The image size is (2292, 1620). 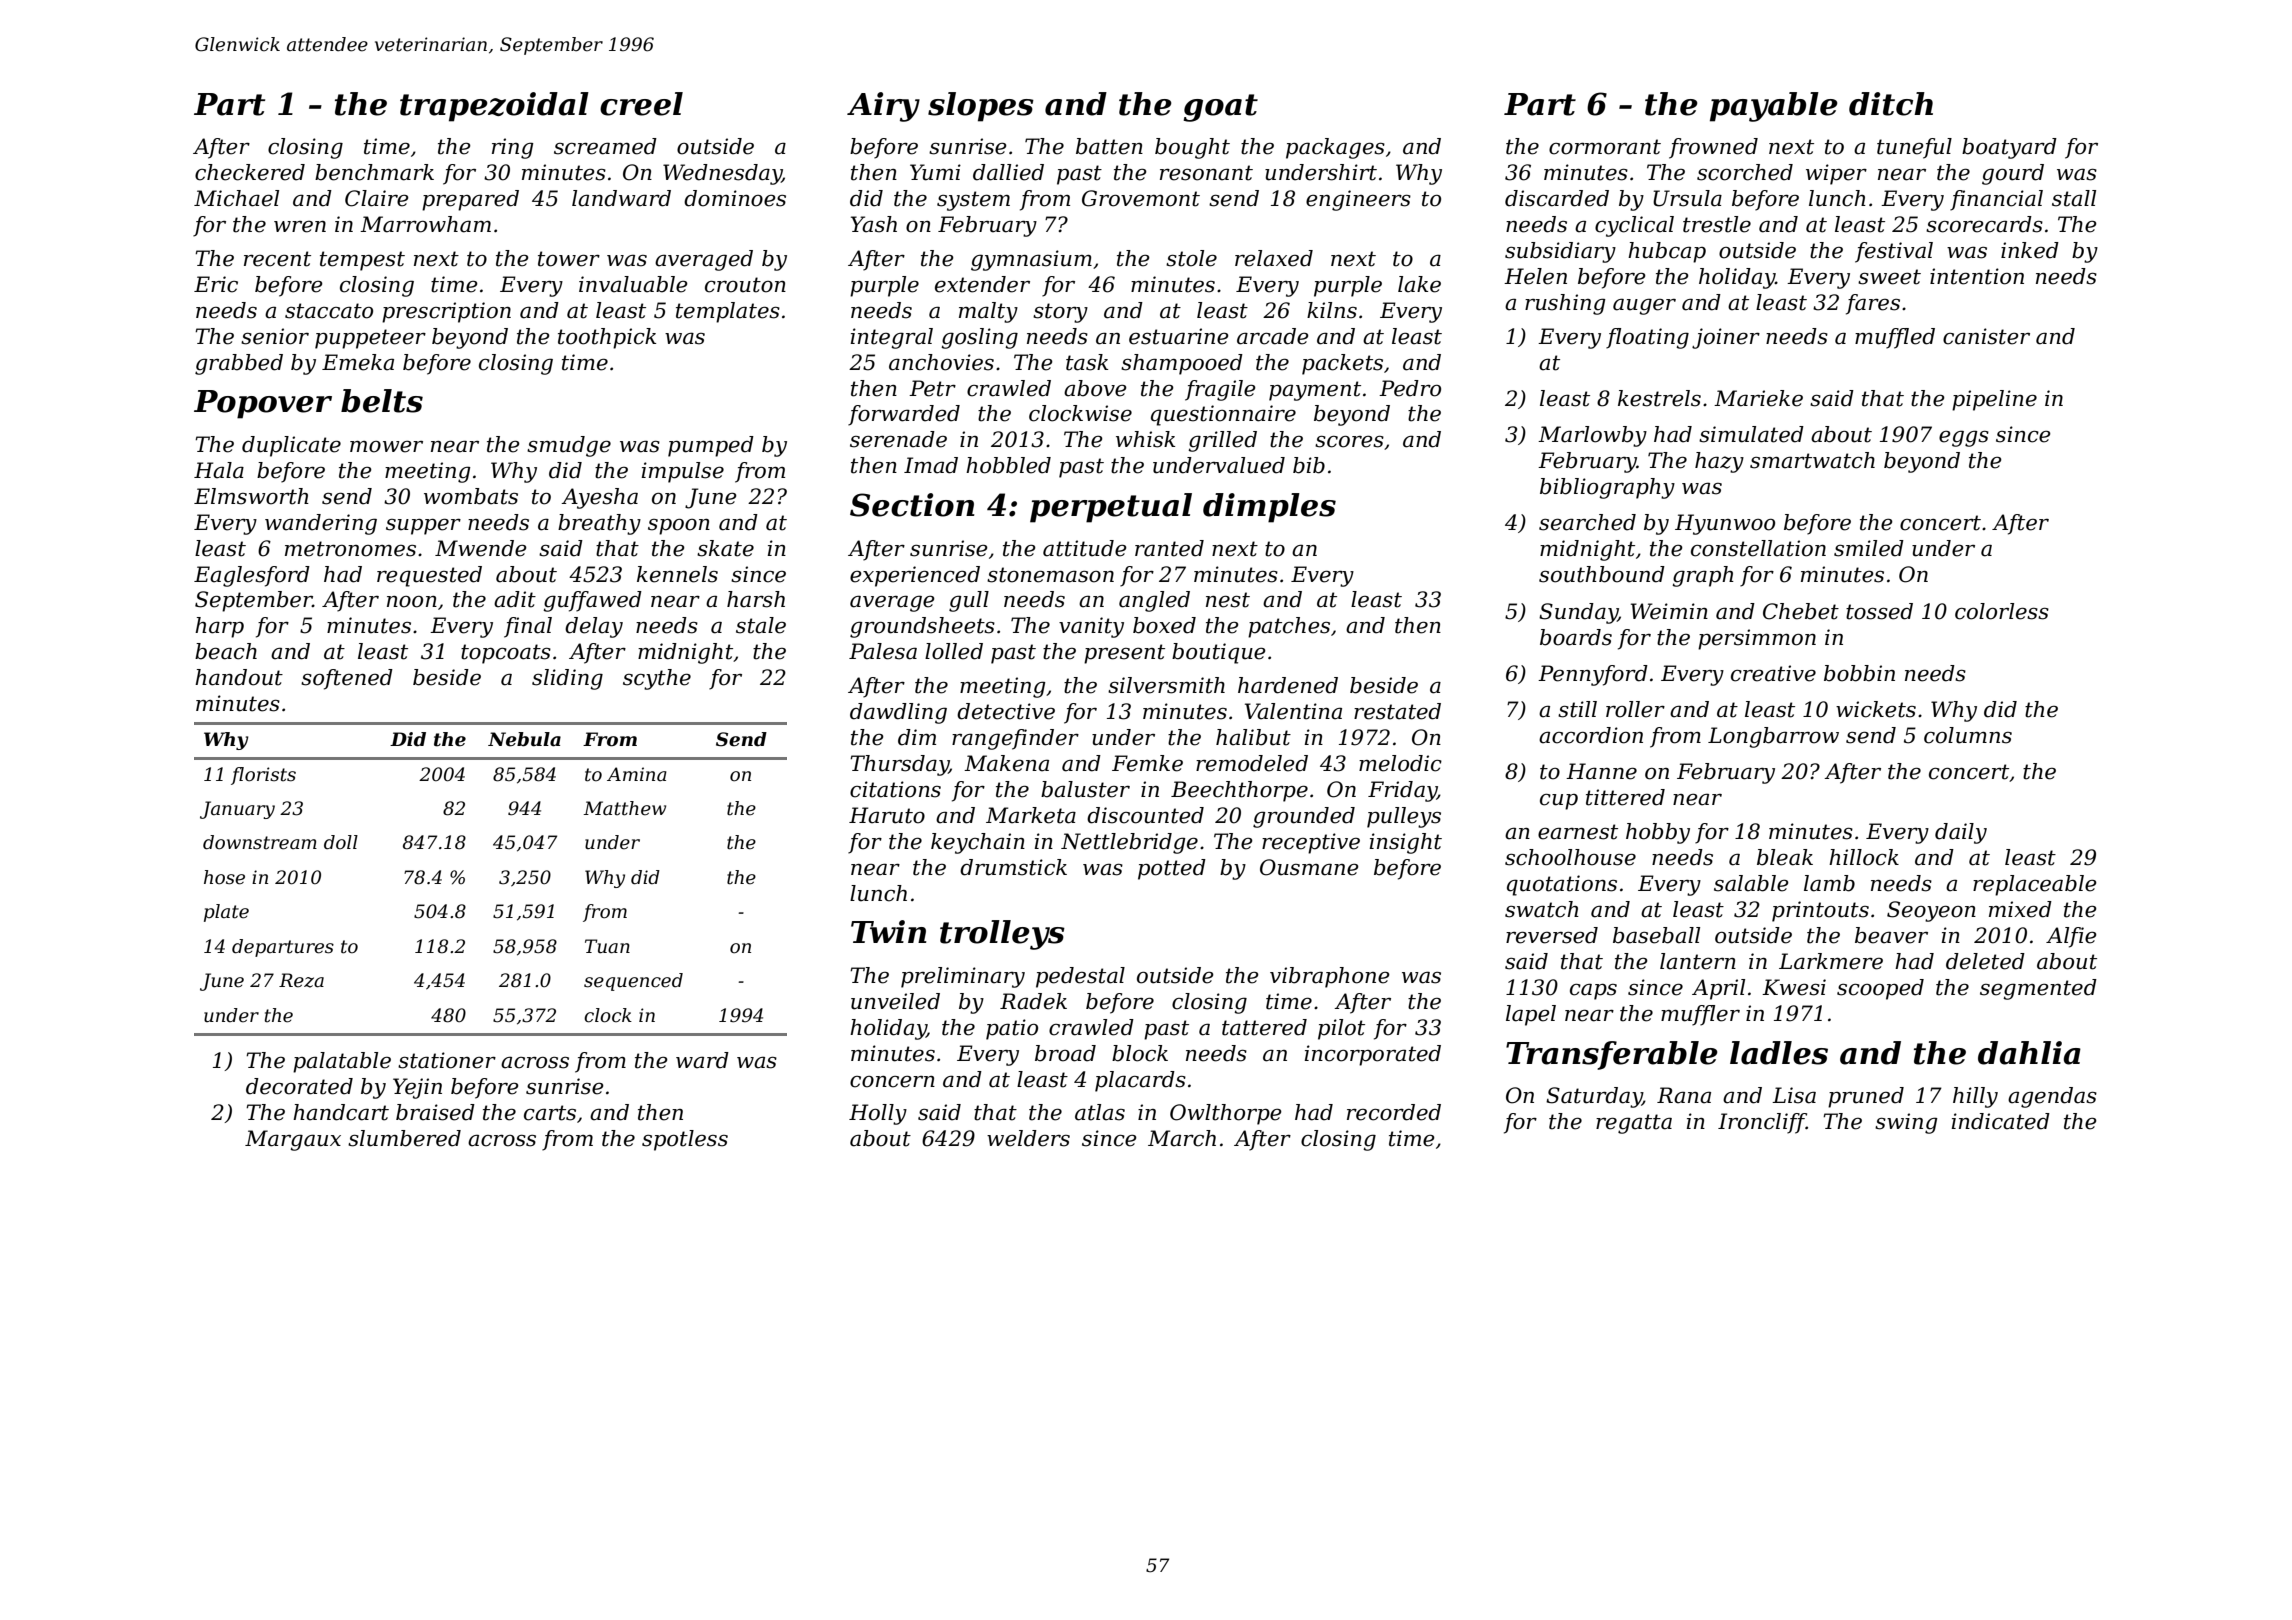 I want to click on grounded, so click(x=1304, y=817).
